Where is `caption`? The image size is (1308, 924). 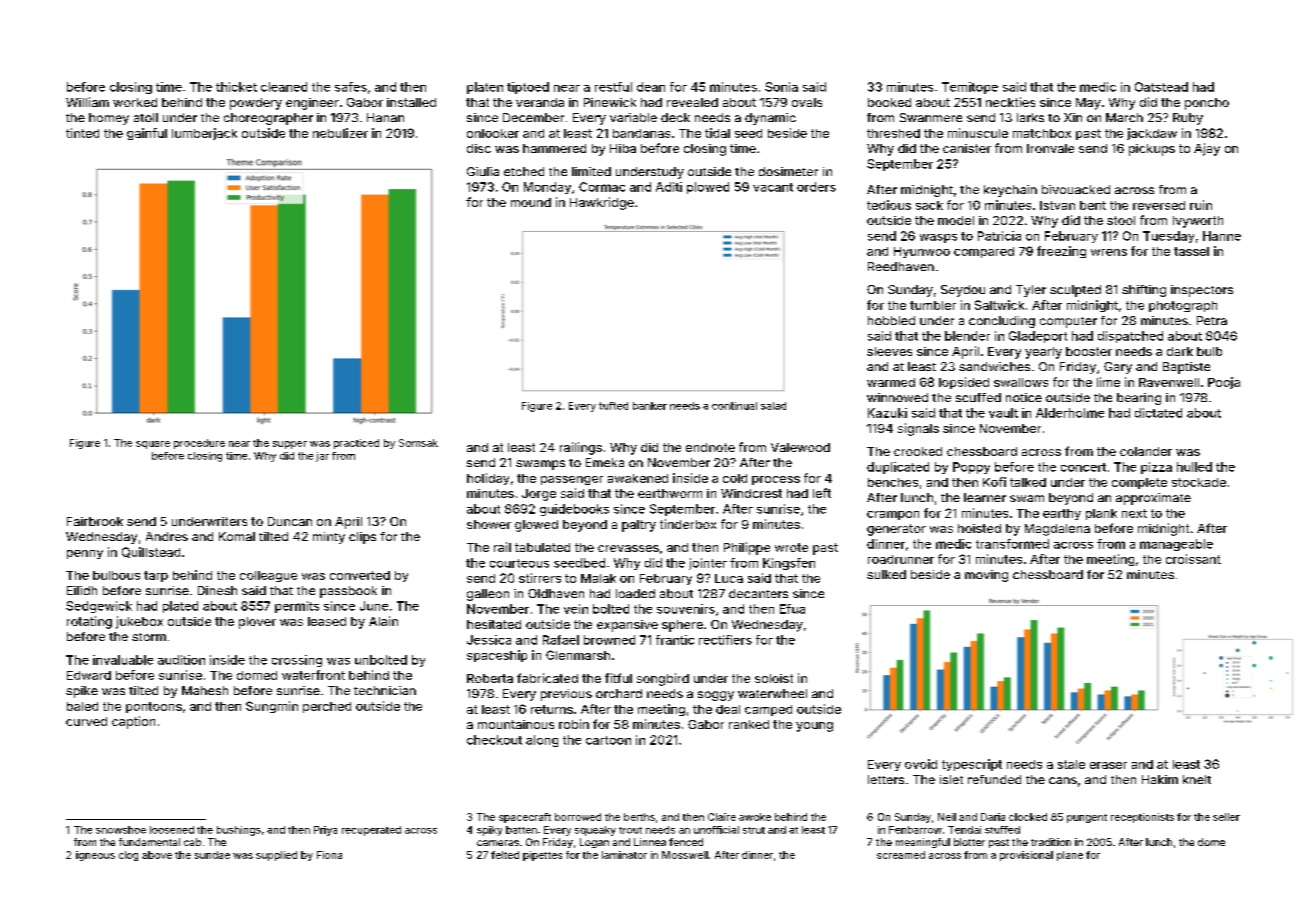
caption is located at coordinates (133, 722).
